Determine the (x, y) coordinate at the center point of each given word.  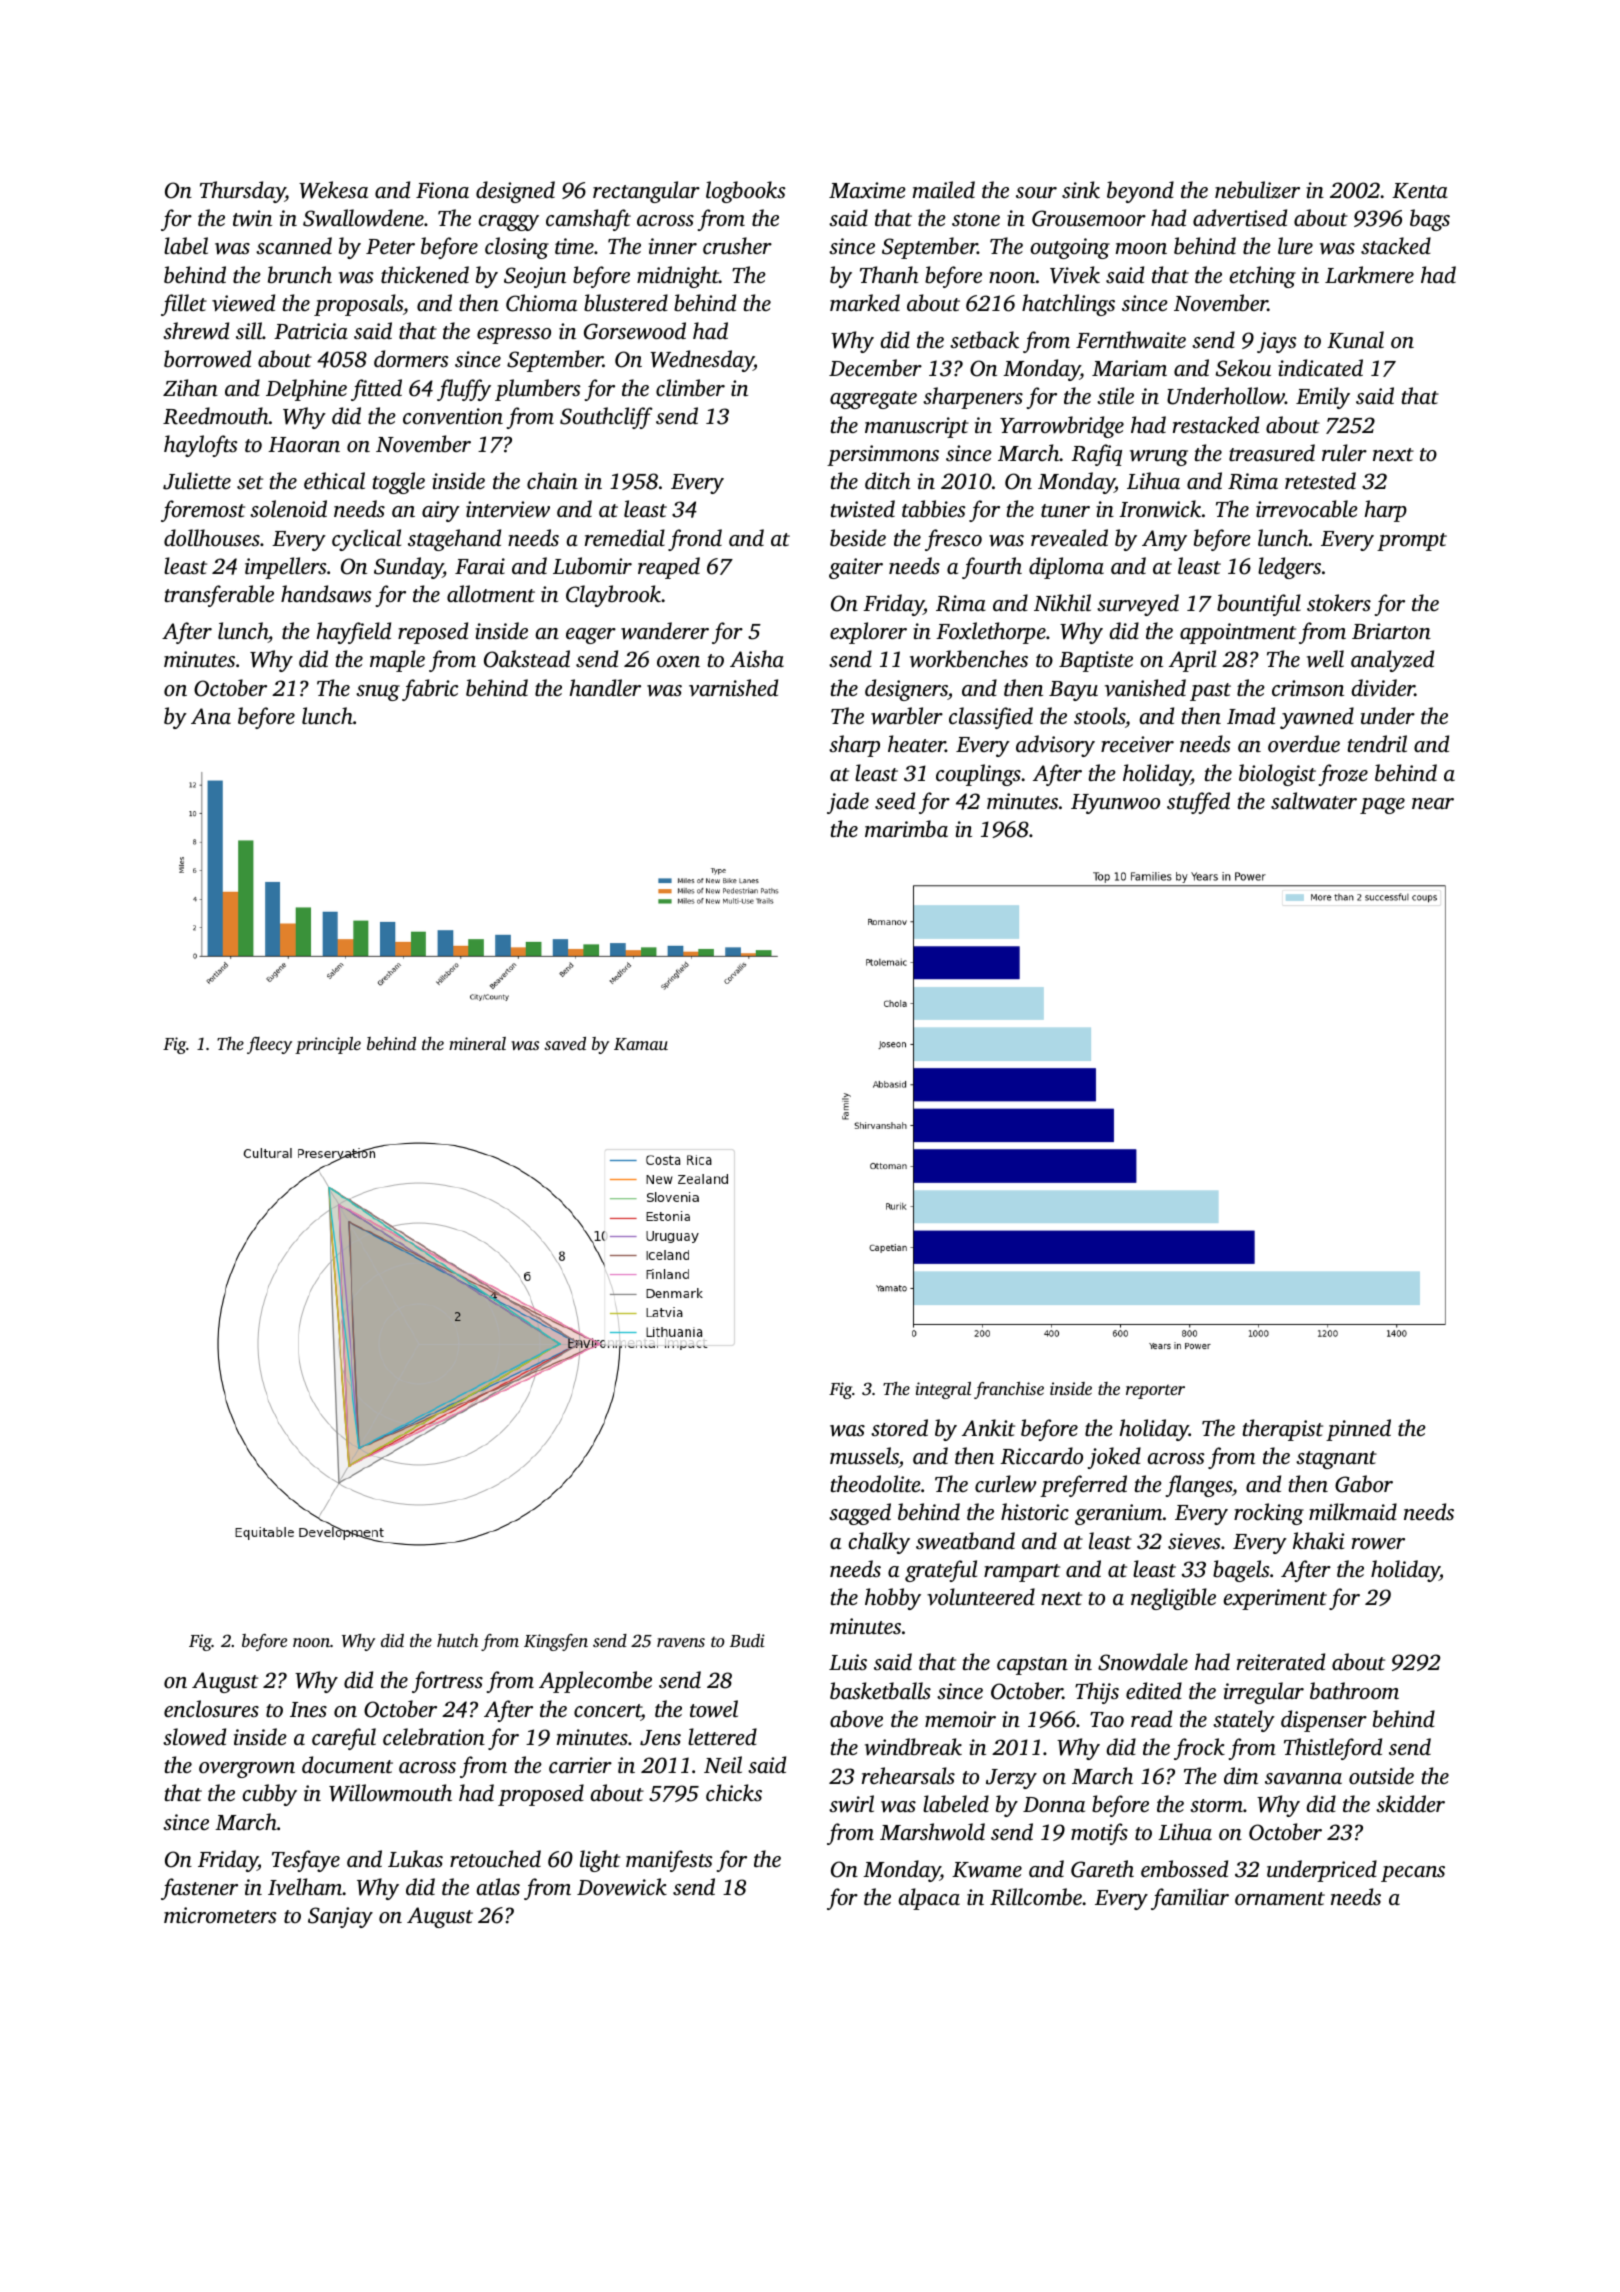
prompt (1412, 542)
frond (695, 540)
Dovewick (622, 1887)
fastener (199, 1889)
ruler (1344, 452)
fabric (430, 690)
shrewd (196, 331)
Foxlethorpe (991, 633)
